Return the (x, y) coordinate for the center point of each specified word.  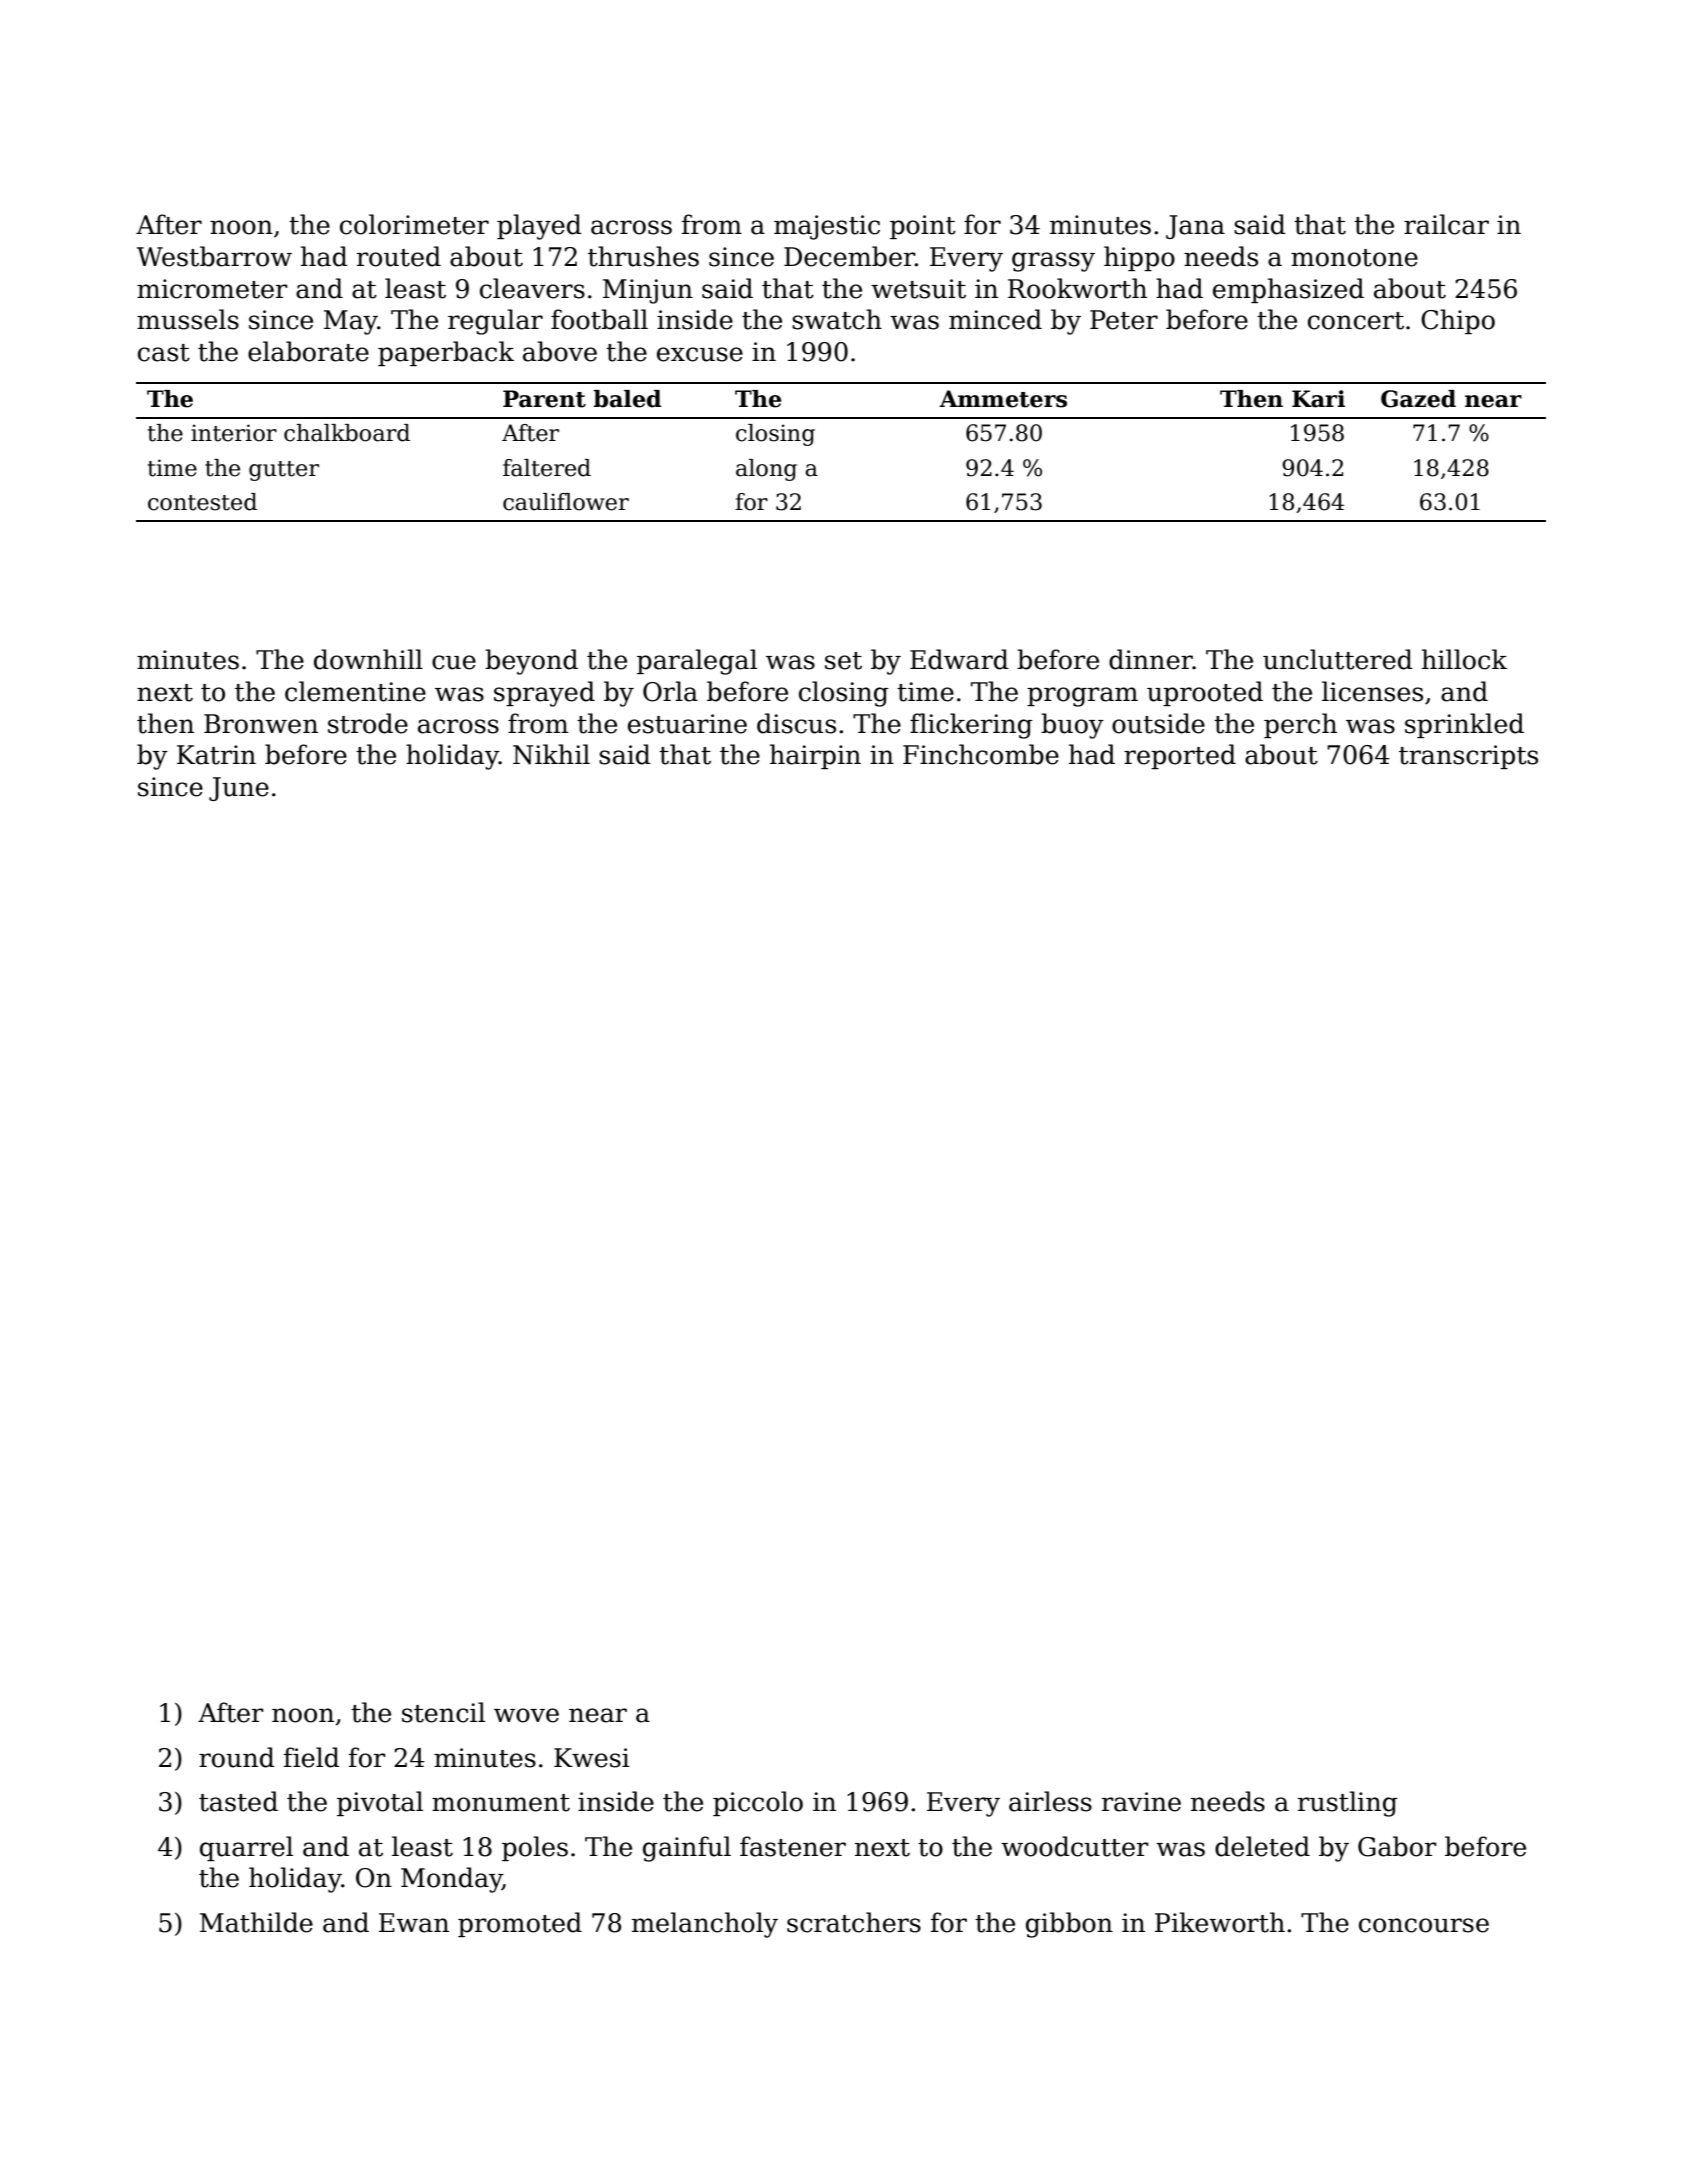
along (766, 470)
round (237, 1757)
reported (1180, 756)
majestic (827, 227)
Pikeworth (1220, 1922)
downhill (368, 659)
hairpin (815, 756)
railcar (1446, 224)
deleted (1262, 1846)
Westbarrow (214, 256)
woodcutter (1075, 1846)
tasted (238, 1801)
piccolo (758, 1803)
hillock (1464, 659)
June (239, 789)
